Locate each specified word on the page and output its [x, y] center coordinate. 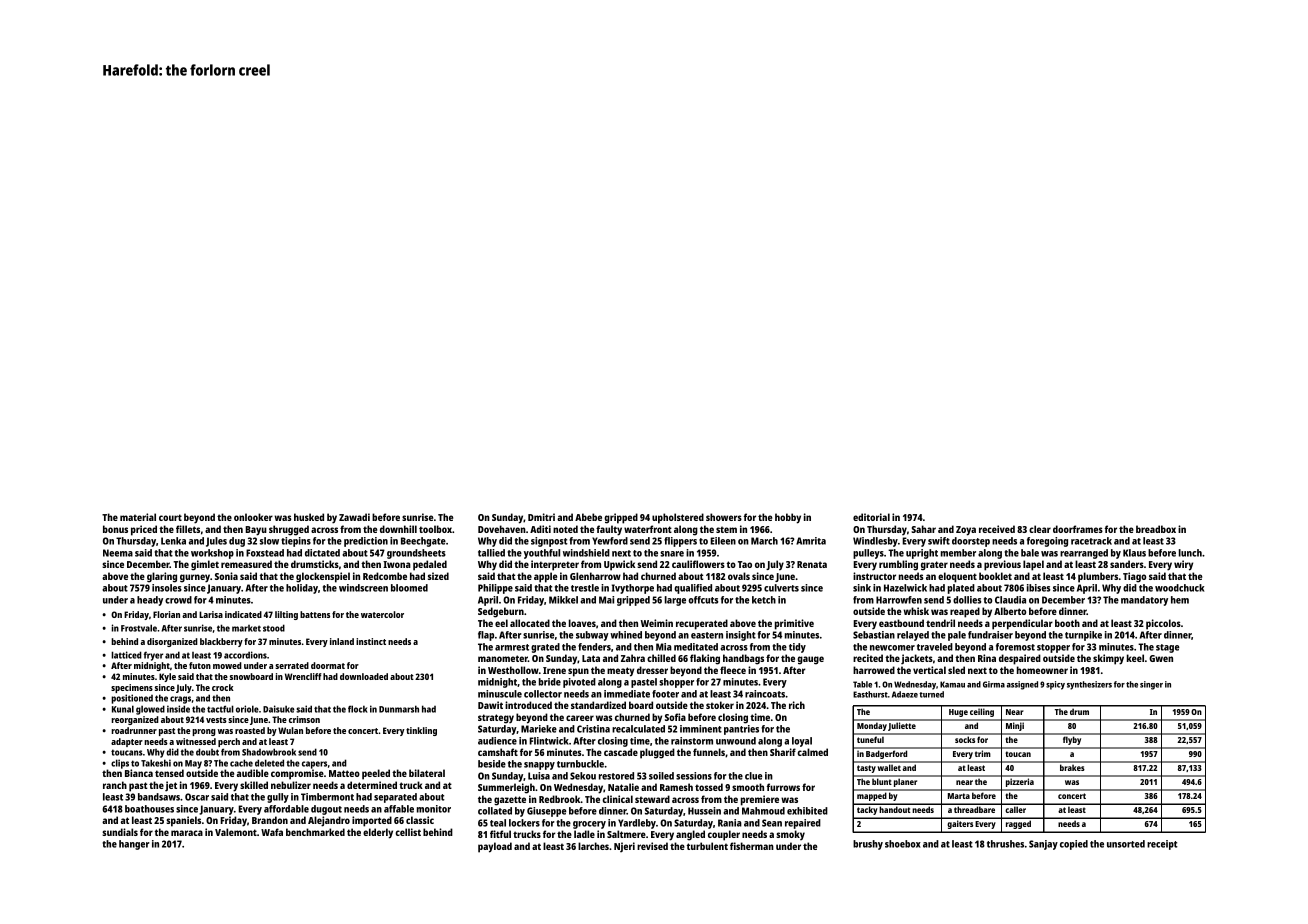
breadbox [1156, 529]
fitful [500, 834]
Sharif [783, 752]
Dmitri [541, 517]
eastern [707, 635]
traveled [935, 647]
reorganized [135, 720]
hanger [134, 845]
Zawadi [354, 517]
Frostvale [139, 628]
